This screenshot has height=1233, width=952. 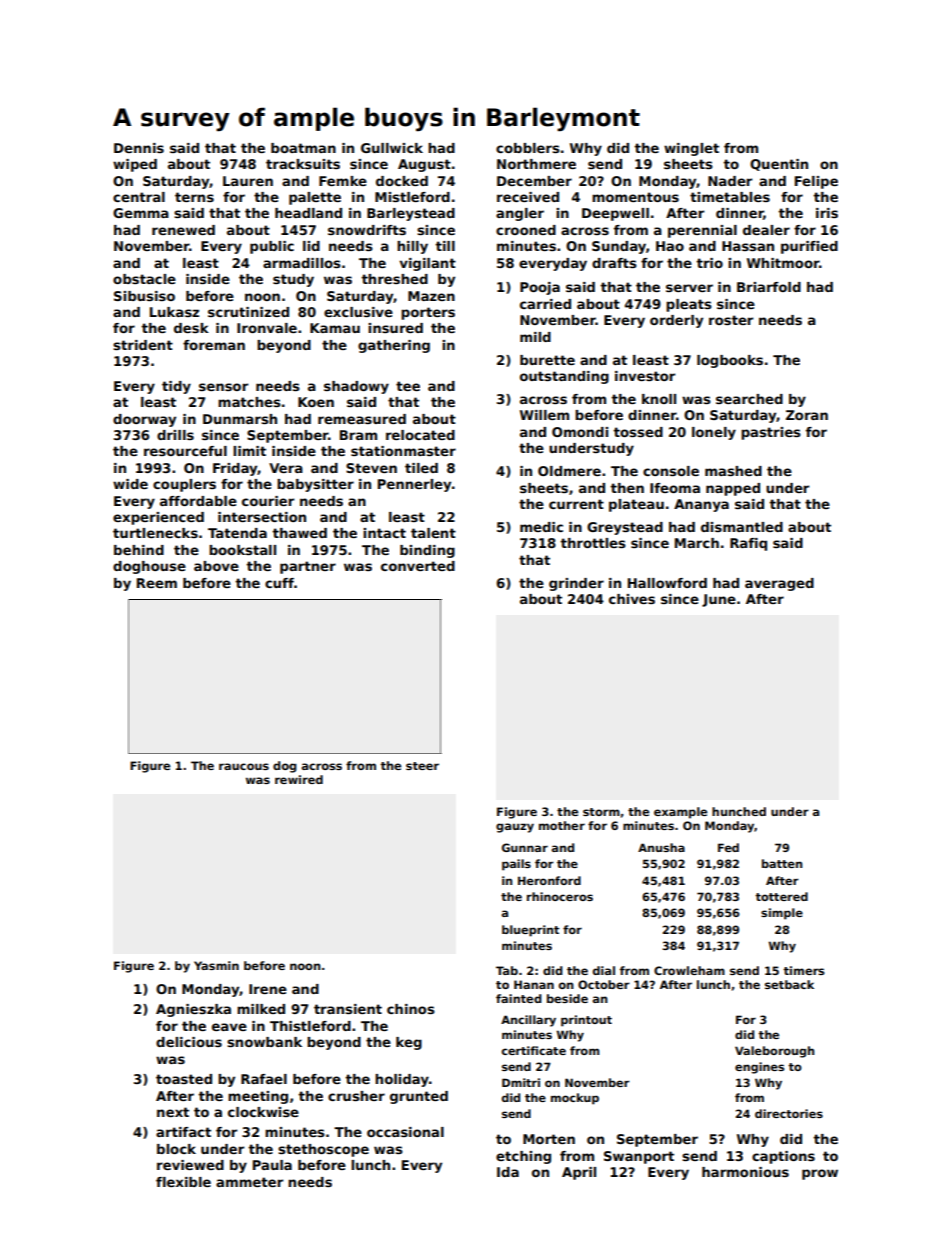 I want to click on rewired, so click(x=299, y=779).
